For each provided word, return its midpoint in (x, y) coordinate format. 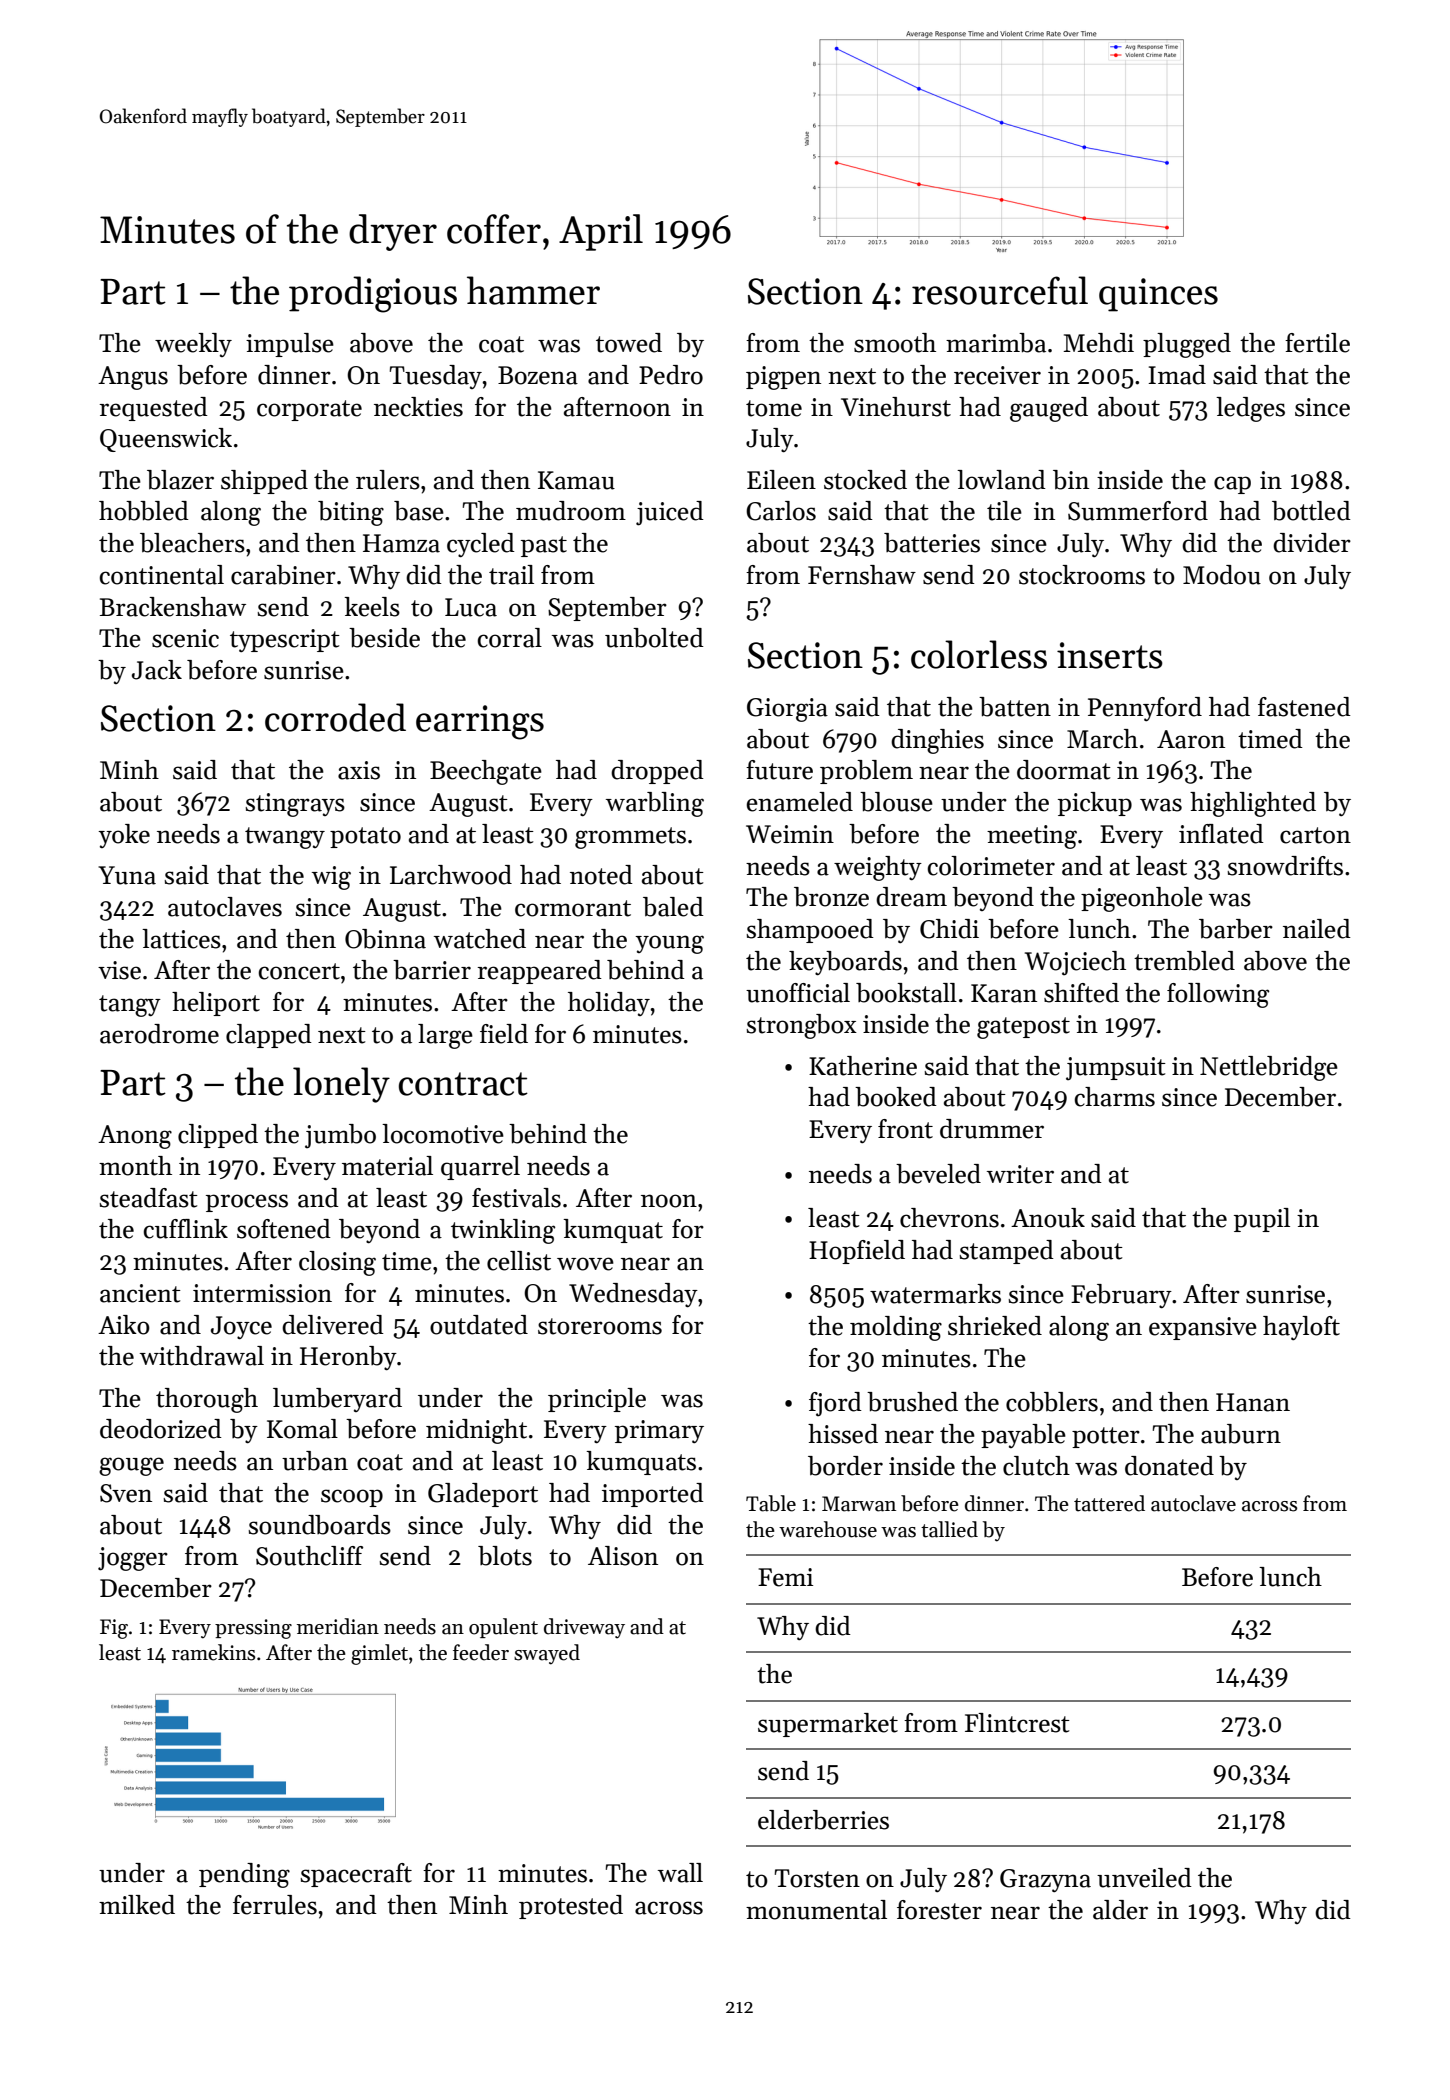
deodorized (161, 1429)
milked (137, 1905)
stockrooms (1082, 575)
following (1218, 995)
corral (510, 638)
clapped (269, 1036)
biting (351, 513)
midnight (476, 1431)
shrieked (995, 1326)
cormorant (573, 908)
